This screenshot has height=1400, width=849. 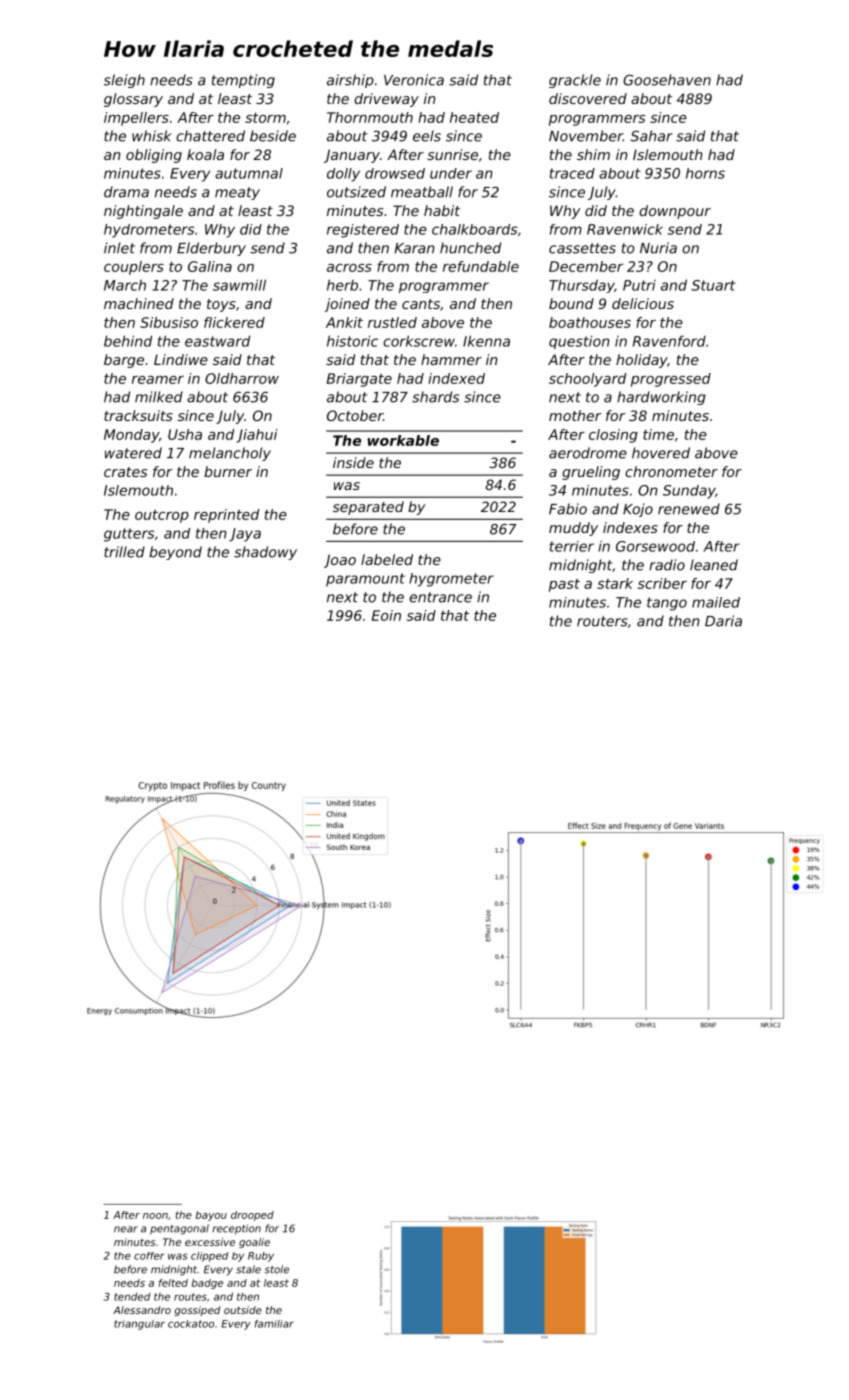 I want to click on registered, so click(x=363, y=231).
